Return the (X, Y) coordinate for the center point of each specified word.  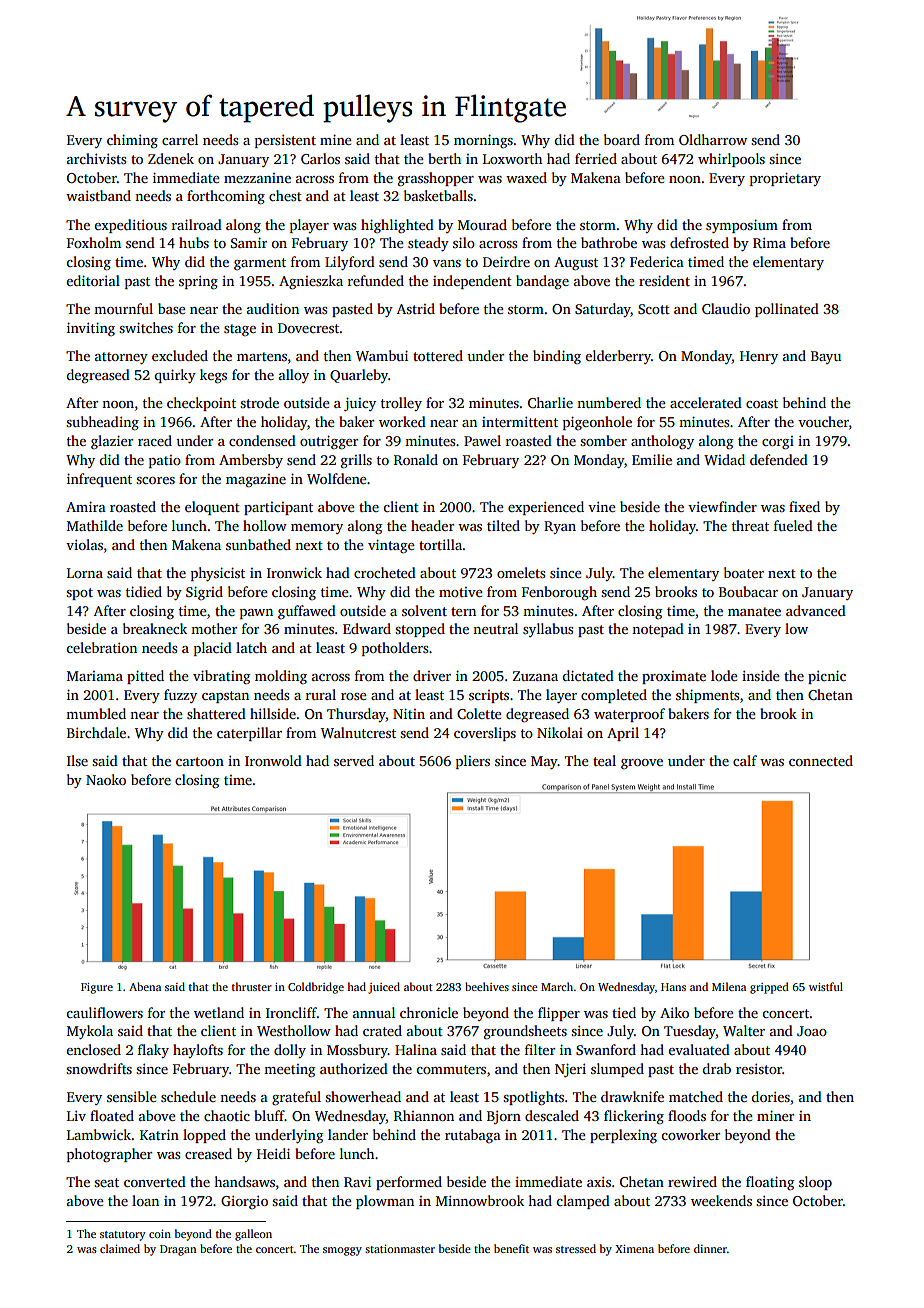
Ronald (416, 459)
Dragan (178, 1250)
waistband (98, 195)
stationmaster (400, 1249)
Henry (759, 357)
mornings (483, 141)
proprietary (785, 179)
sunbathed (258, 544)
